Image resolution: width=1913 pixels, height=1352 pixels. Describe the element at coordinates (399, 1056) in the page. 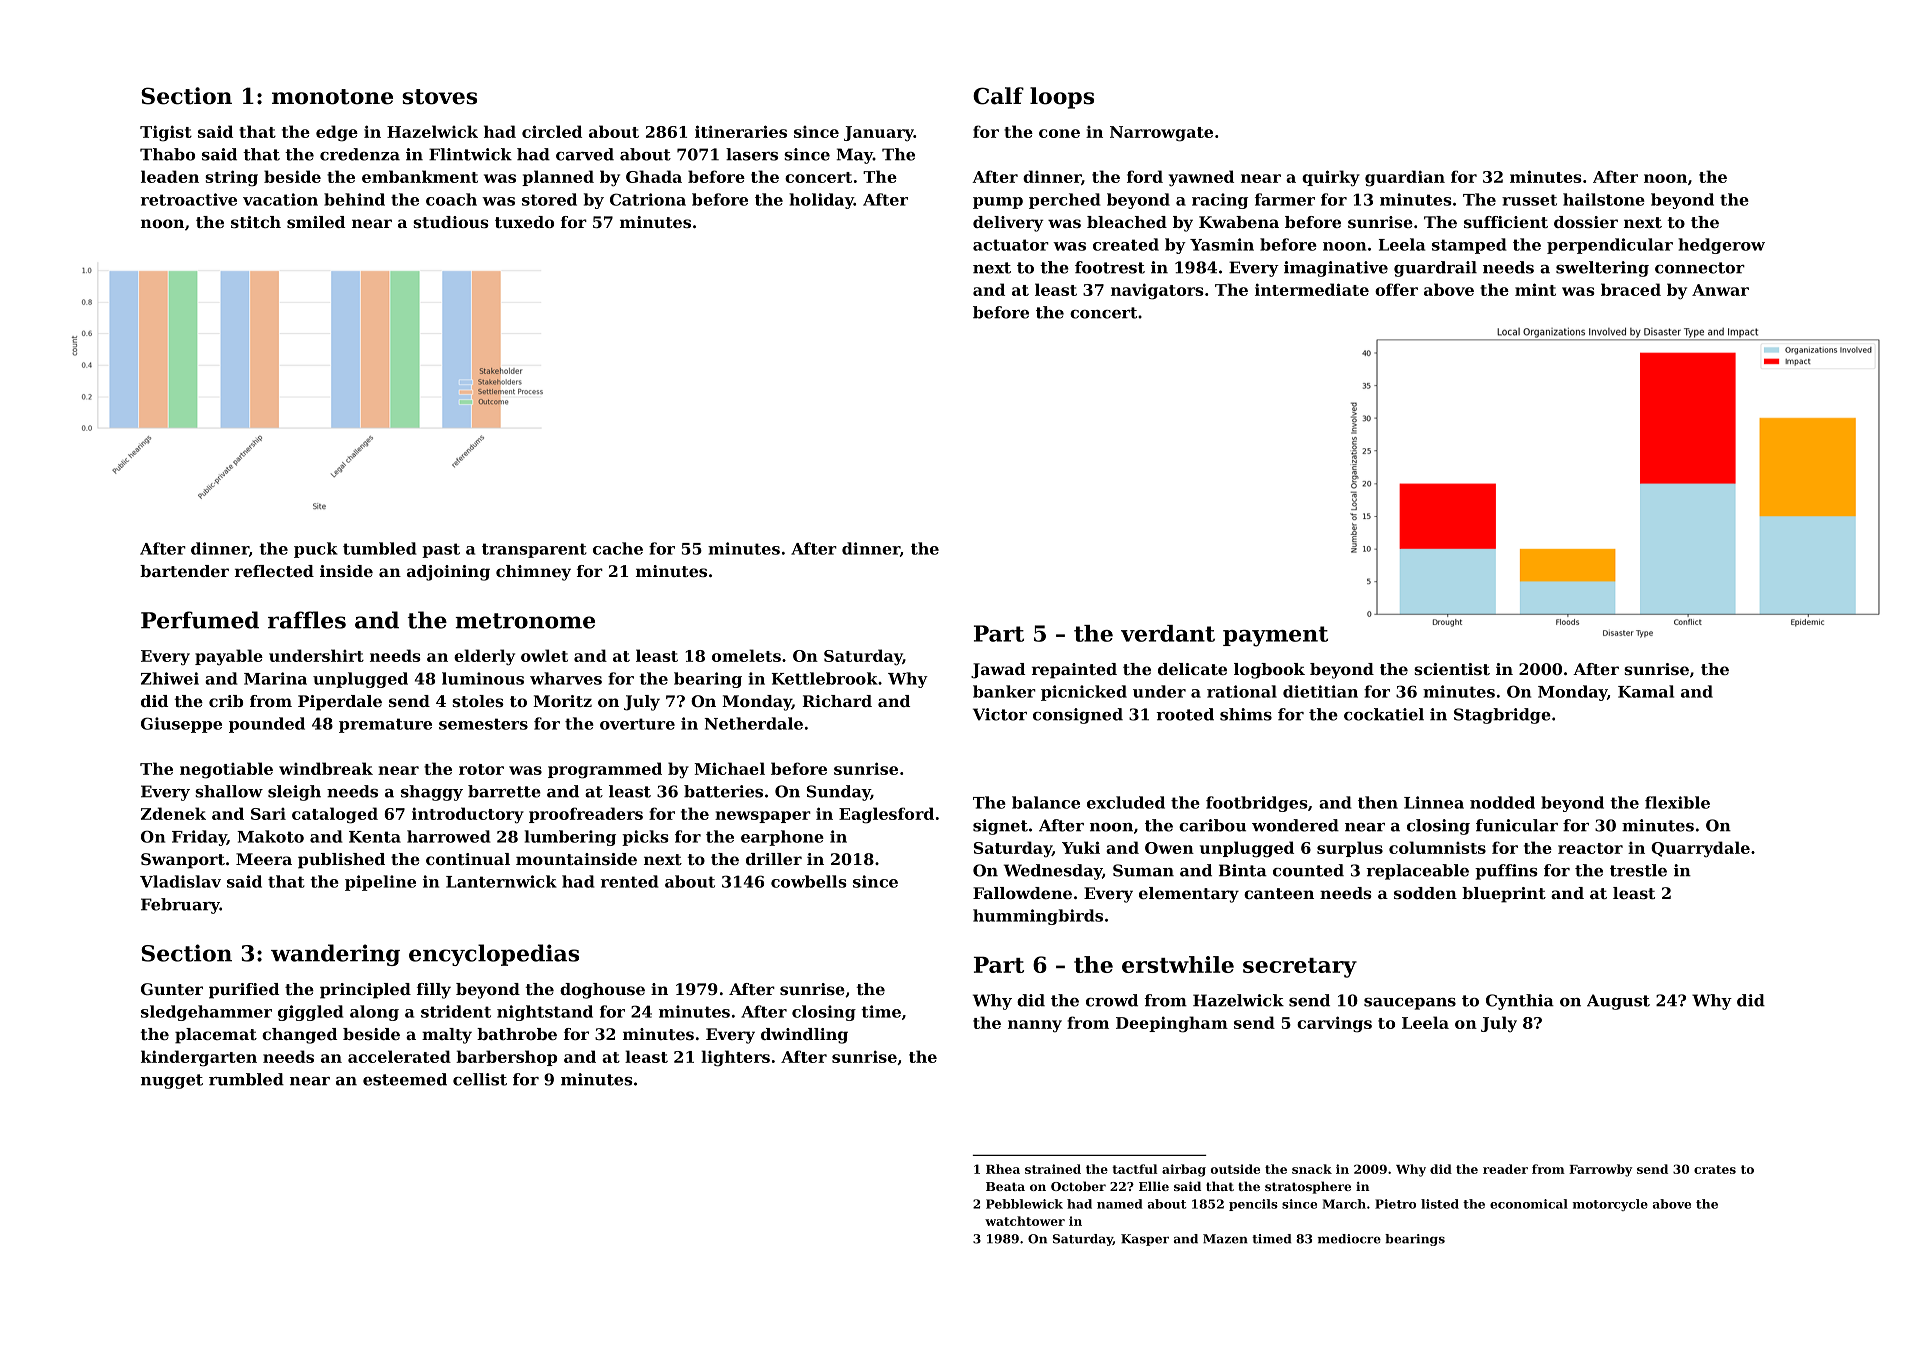

I see `accelerated` at that location.
